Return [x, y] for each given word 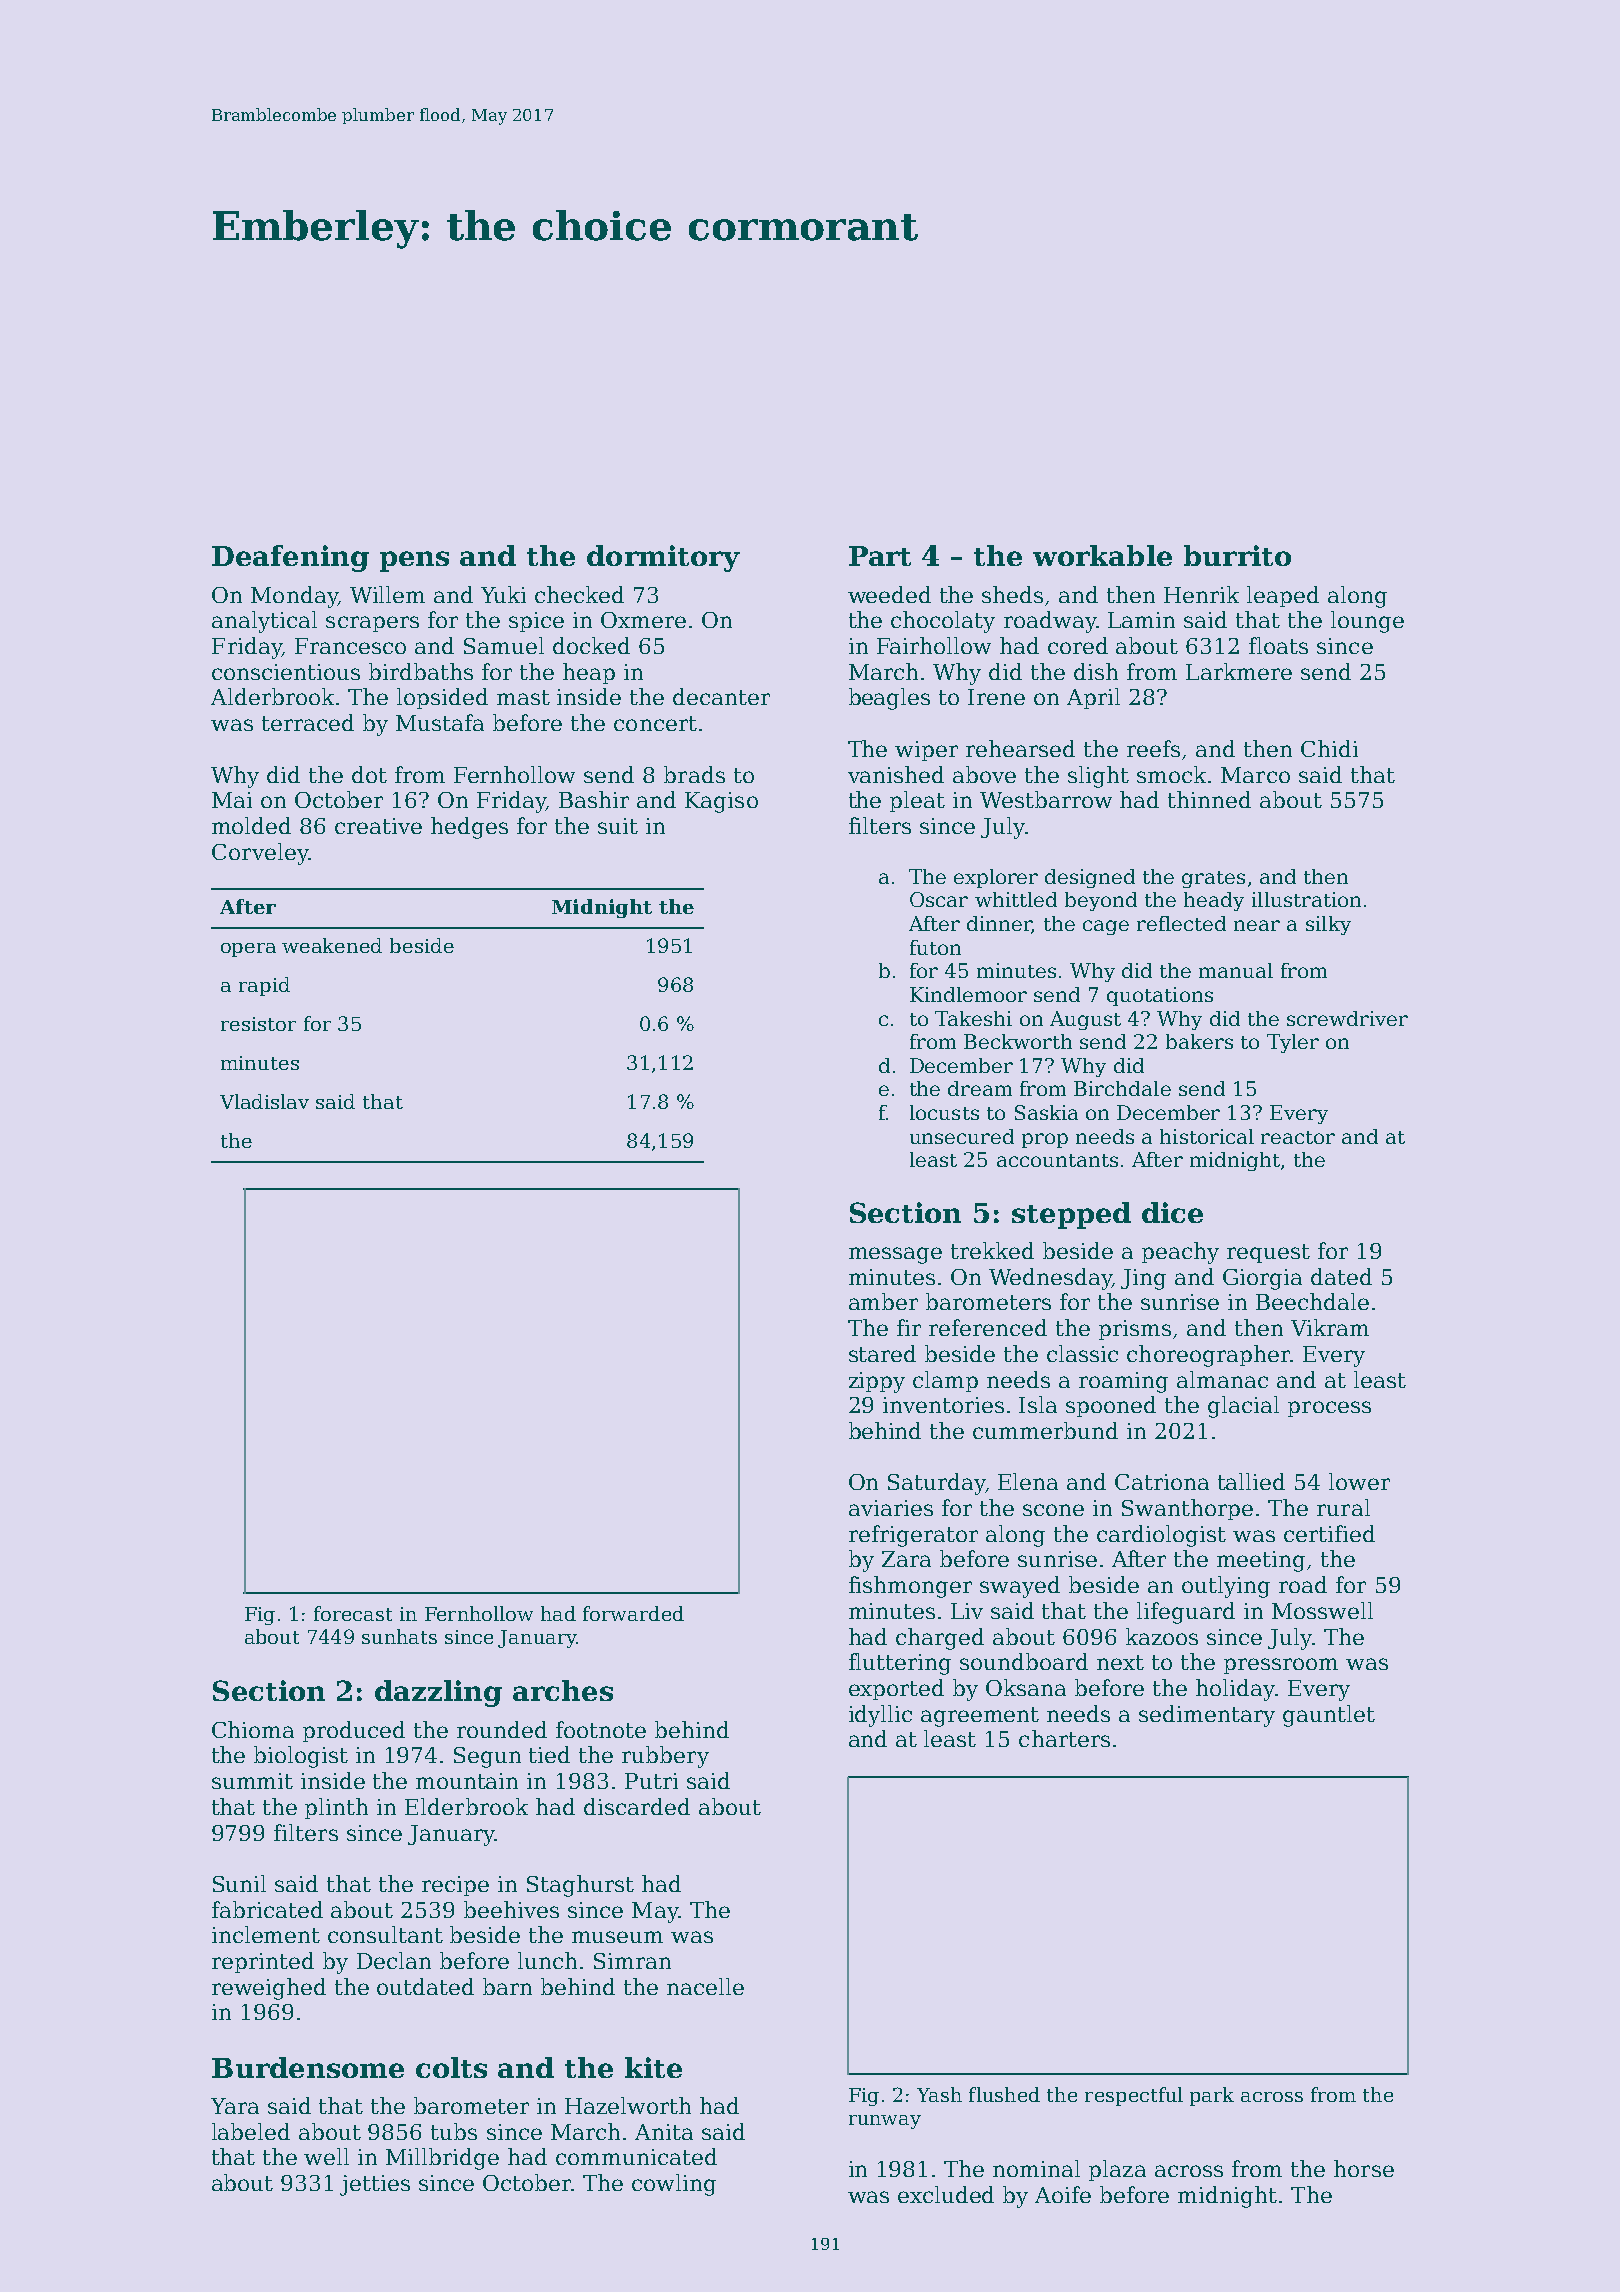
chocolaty [943, 622]
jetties [375, 2185]
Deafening [290, 558]
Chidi [1329, 748]
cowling [674, 2185]
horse [1364, 2168]
